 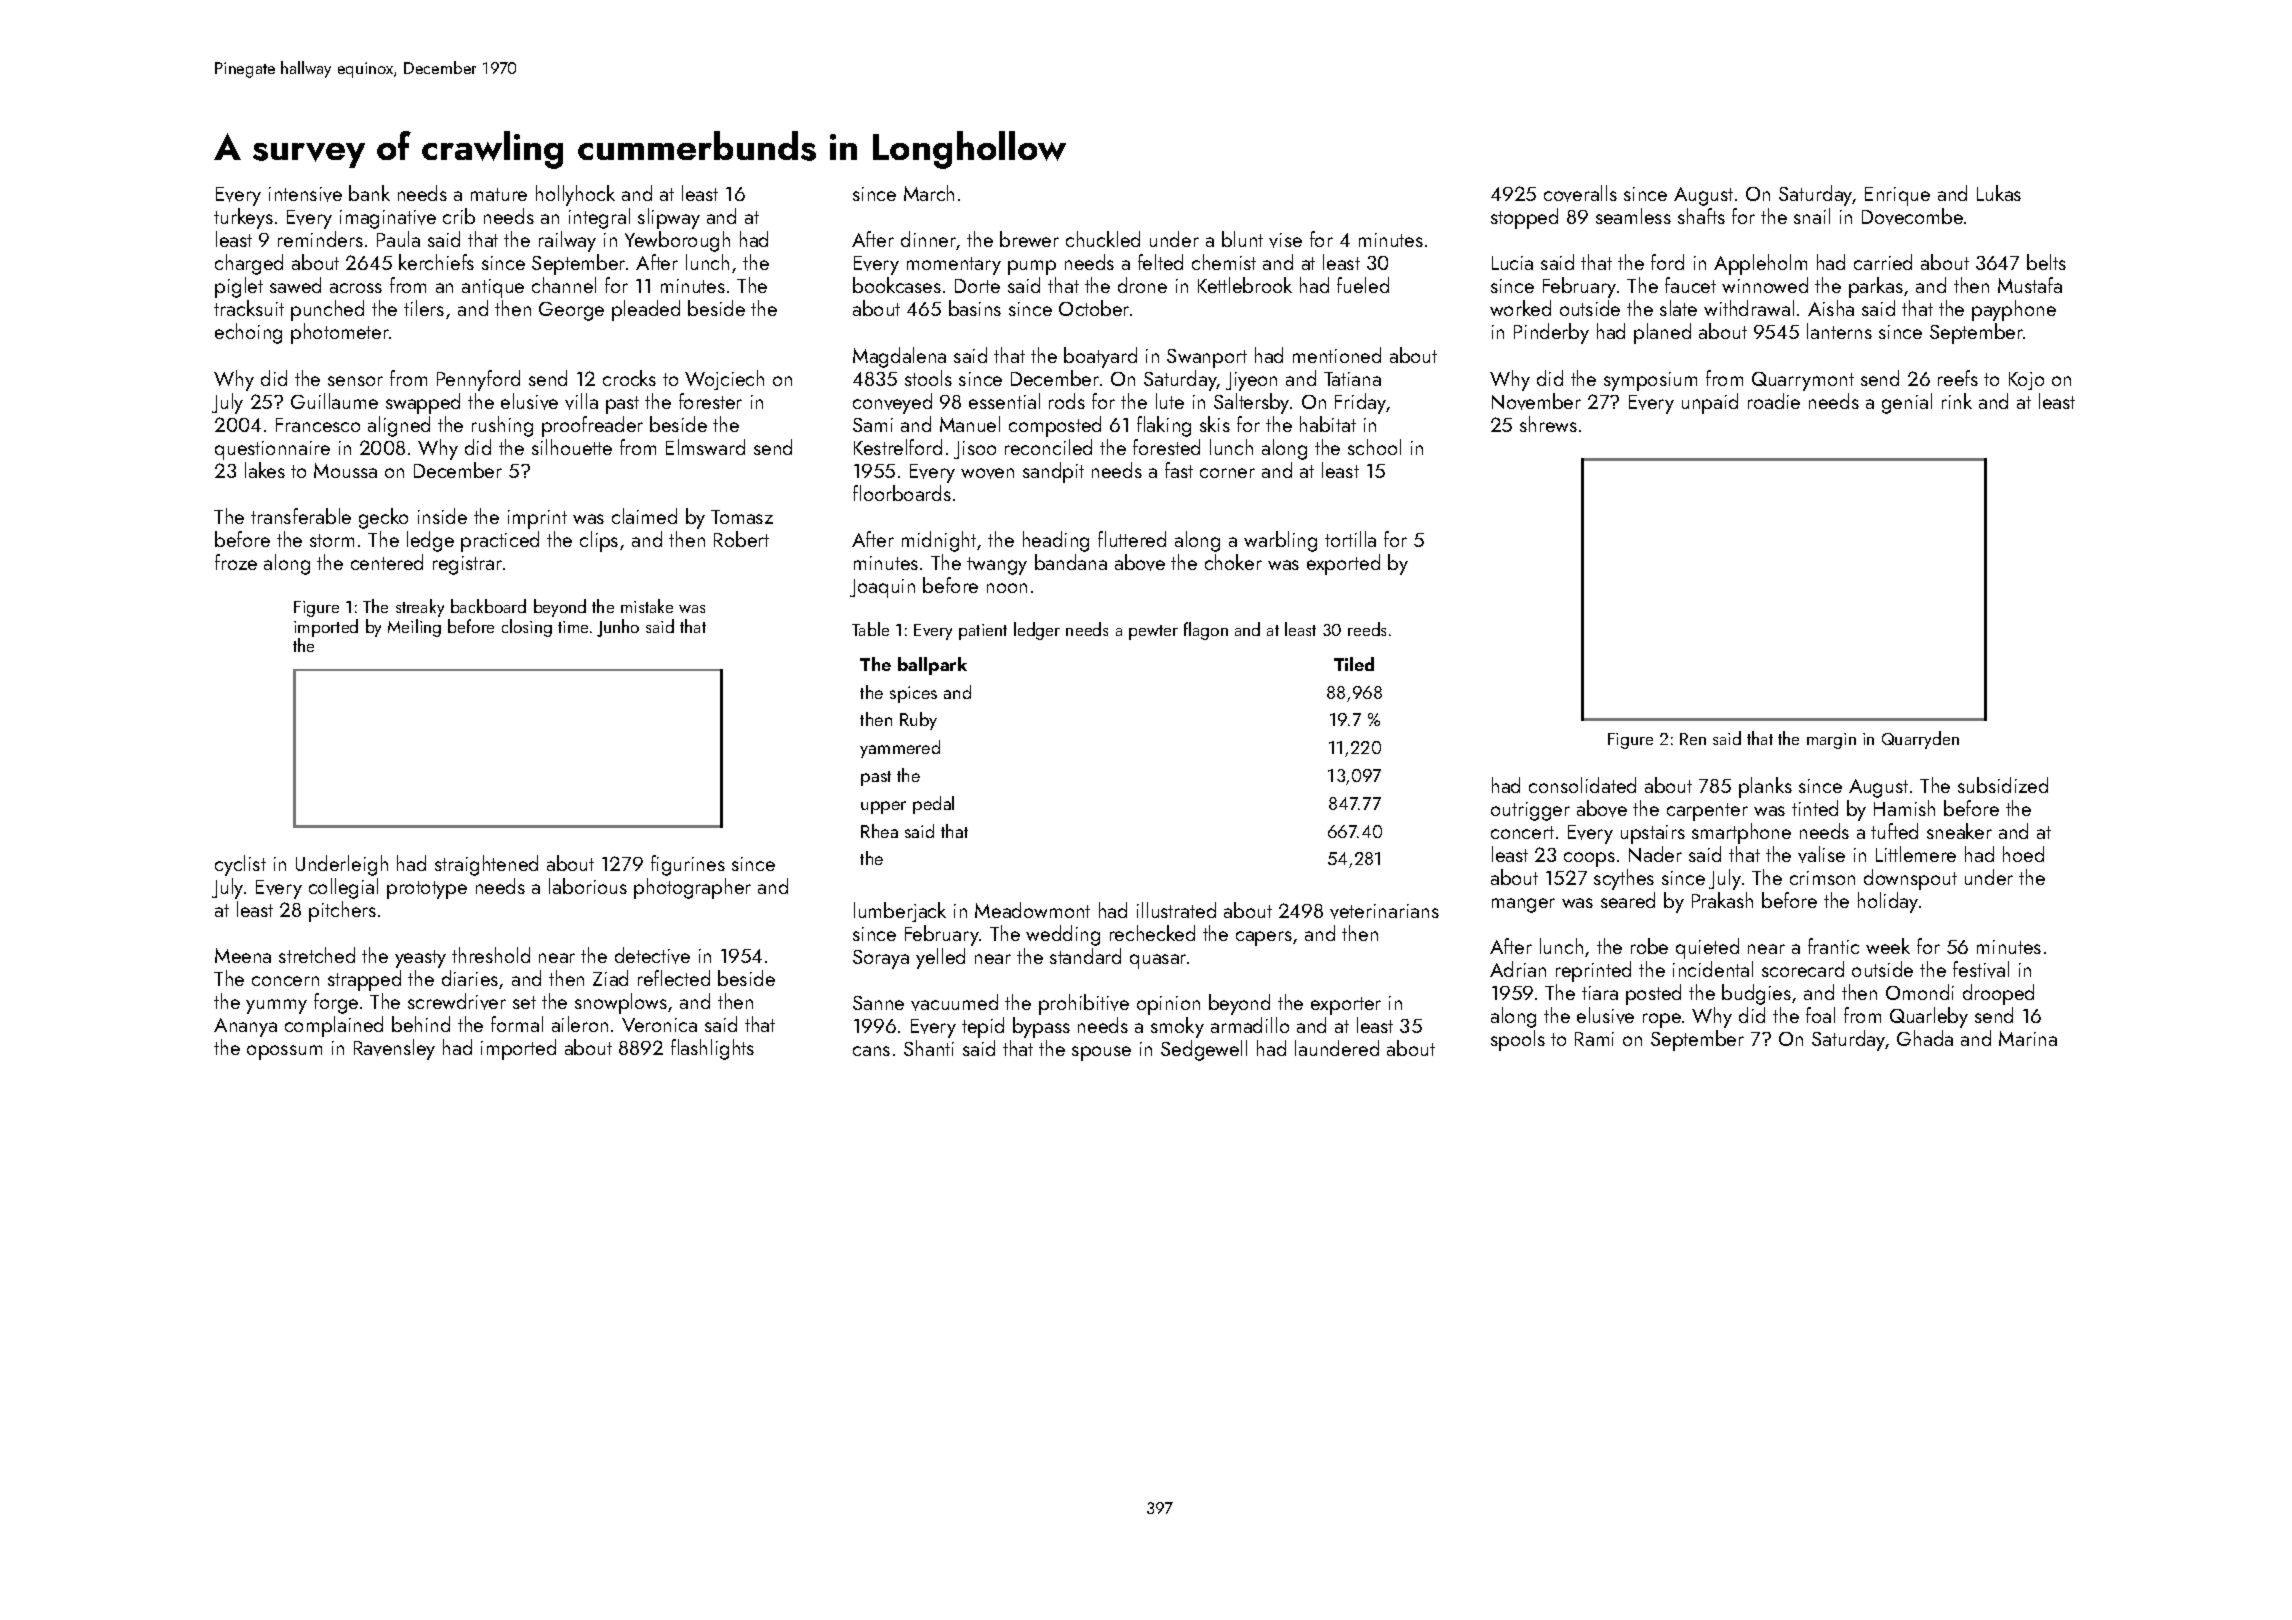 What do you see at coordinates (345, 470) in the document?
I see `Moussa` at bounding box center [345, 470].
